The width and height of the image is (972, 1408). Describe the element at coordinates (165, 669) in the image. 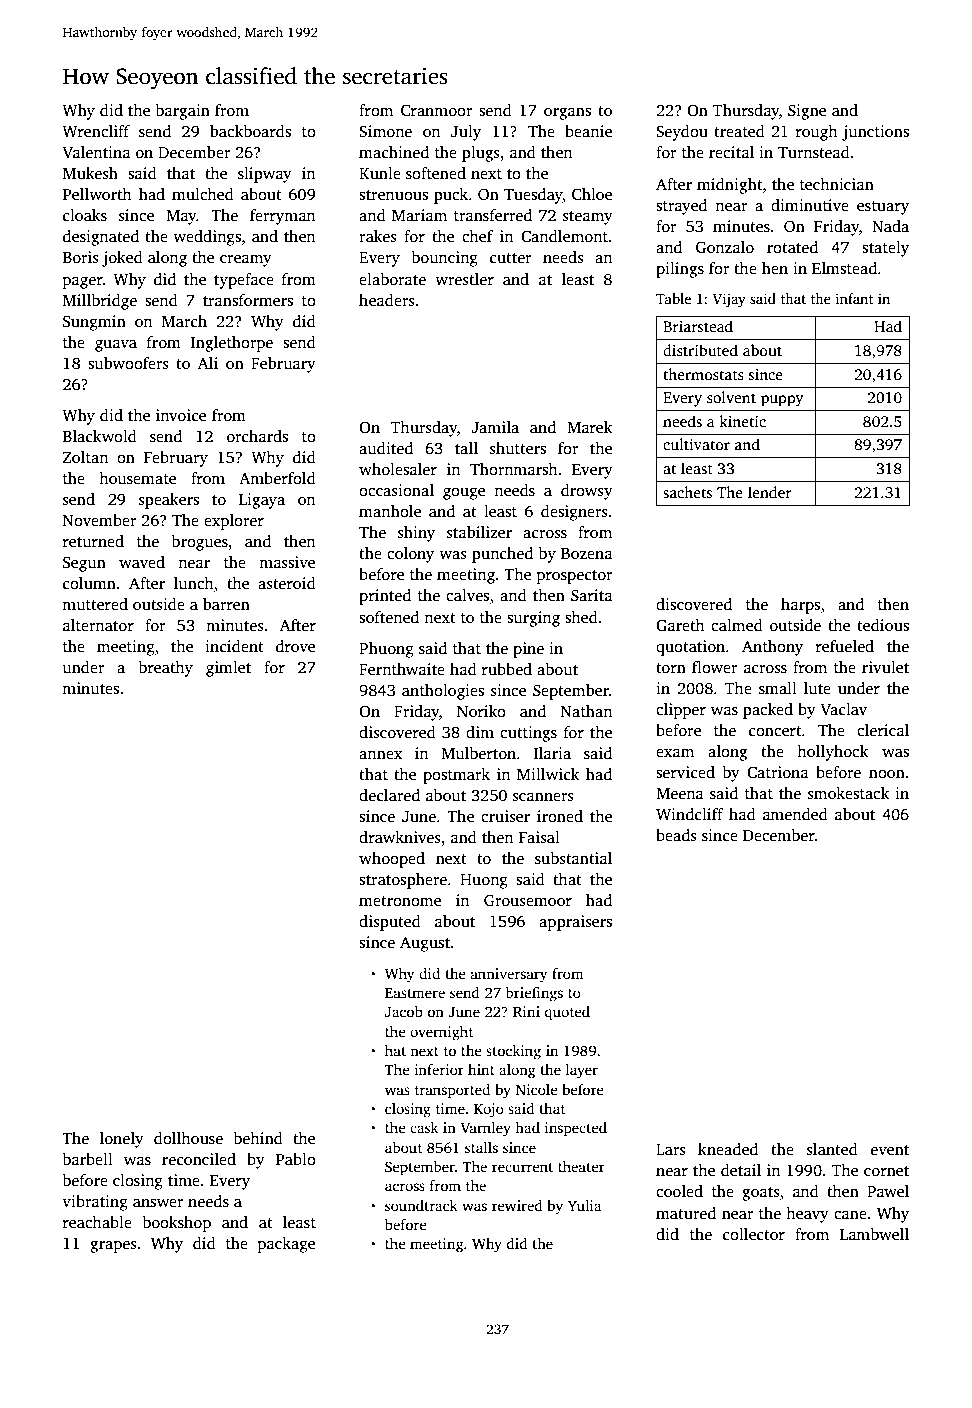

I see `breathy` at that location.
